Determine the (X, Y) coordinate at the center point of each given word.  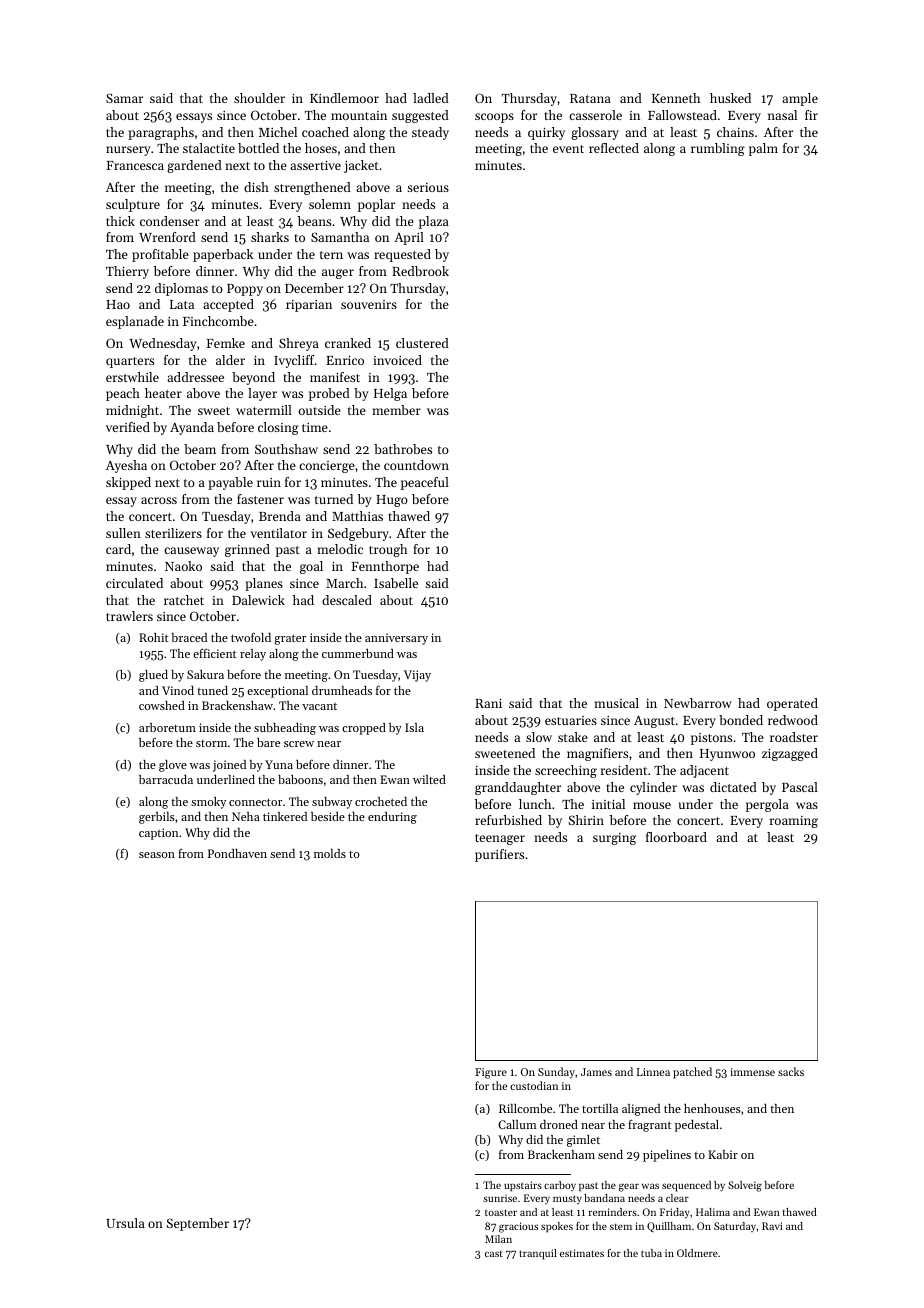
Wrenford (167, 237)
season (157, 855)
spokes (557, 1227)
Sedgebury (358, 534)
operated (792, 704)
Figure (491, 1073)
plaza (434, 222)
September (198, 1224)
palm (763, 149)
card (118, 549)
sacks (791, 1071)
